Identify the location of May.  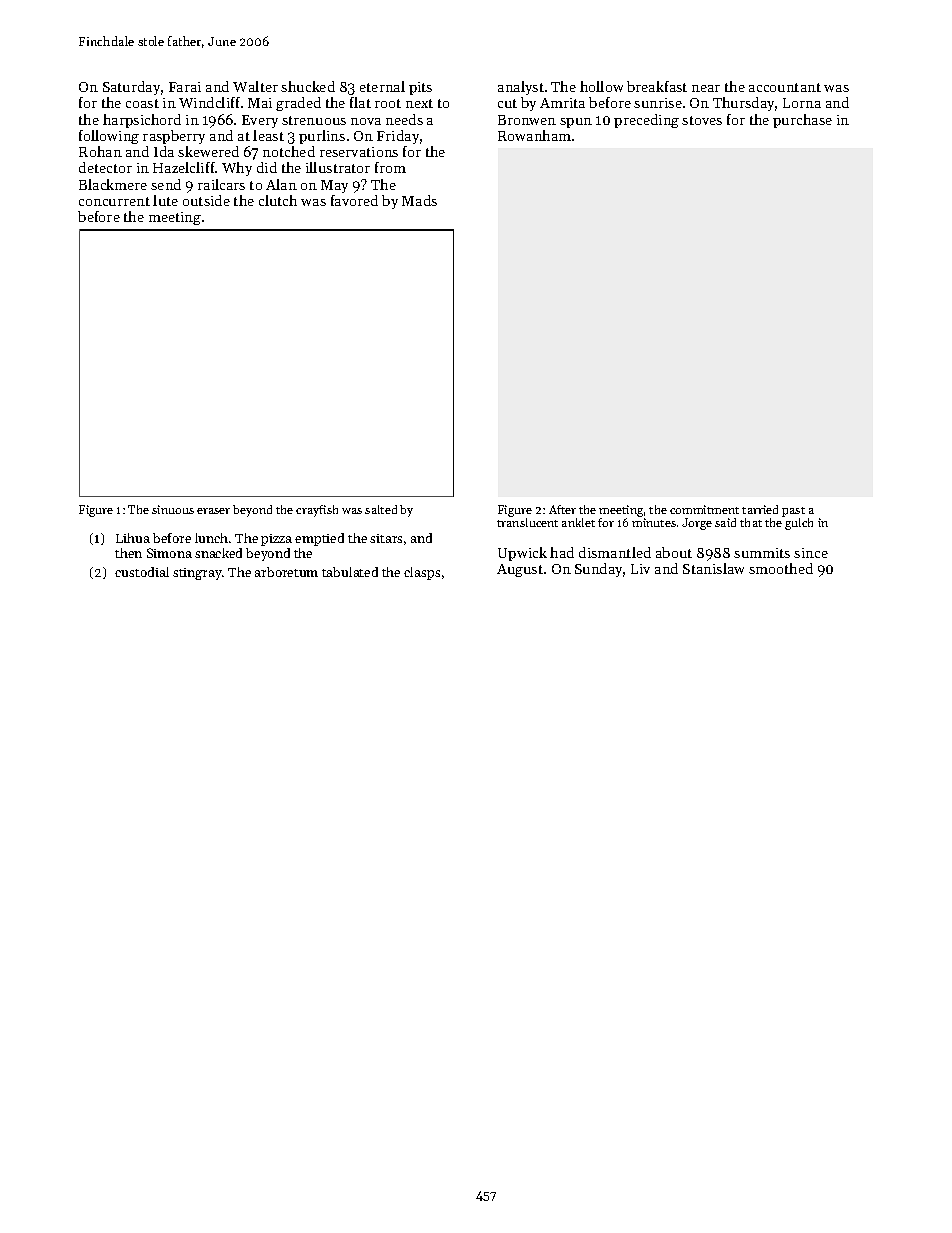
(334, 186).
